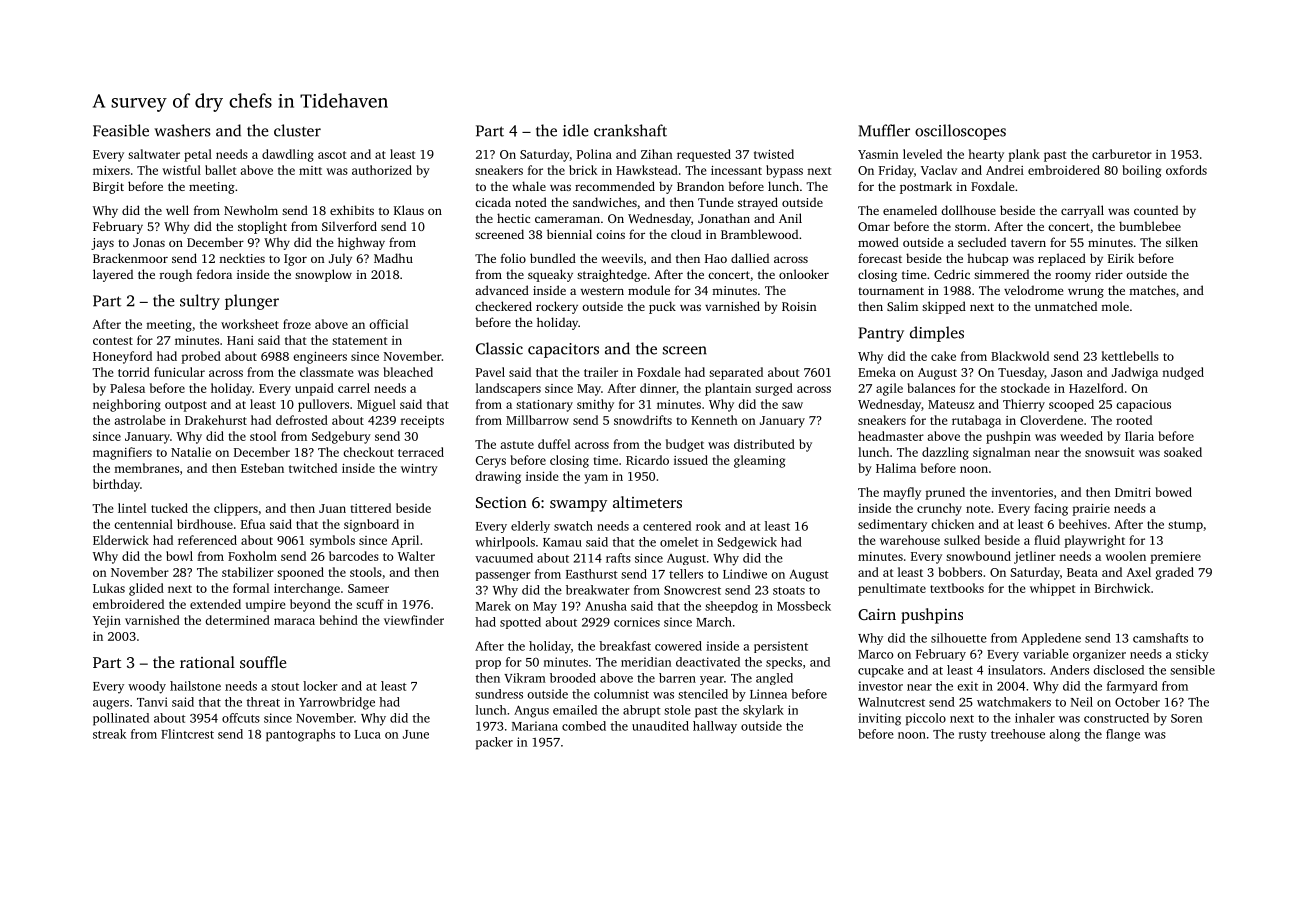 This page has height=924, width=1308. I want to click on stoplight, so click(262, 227).
